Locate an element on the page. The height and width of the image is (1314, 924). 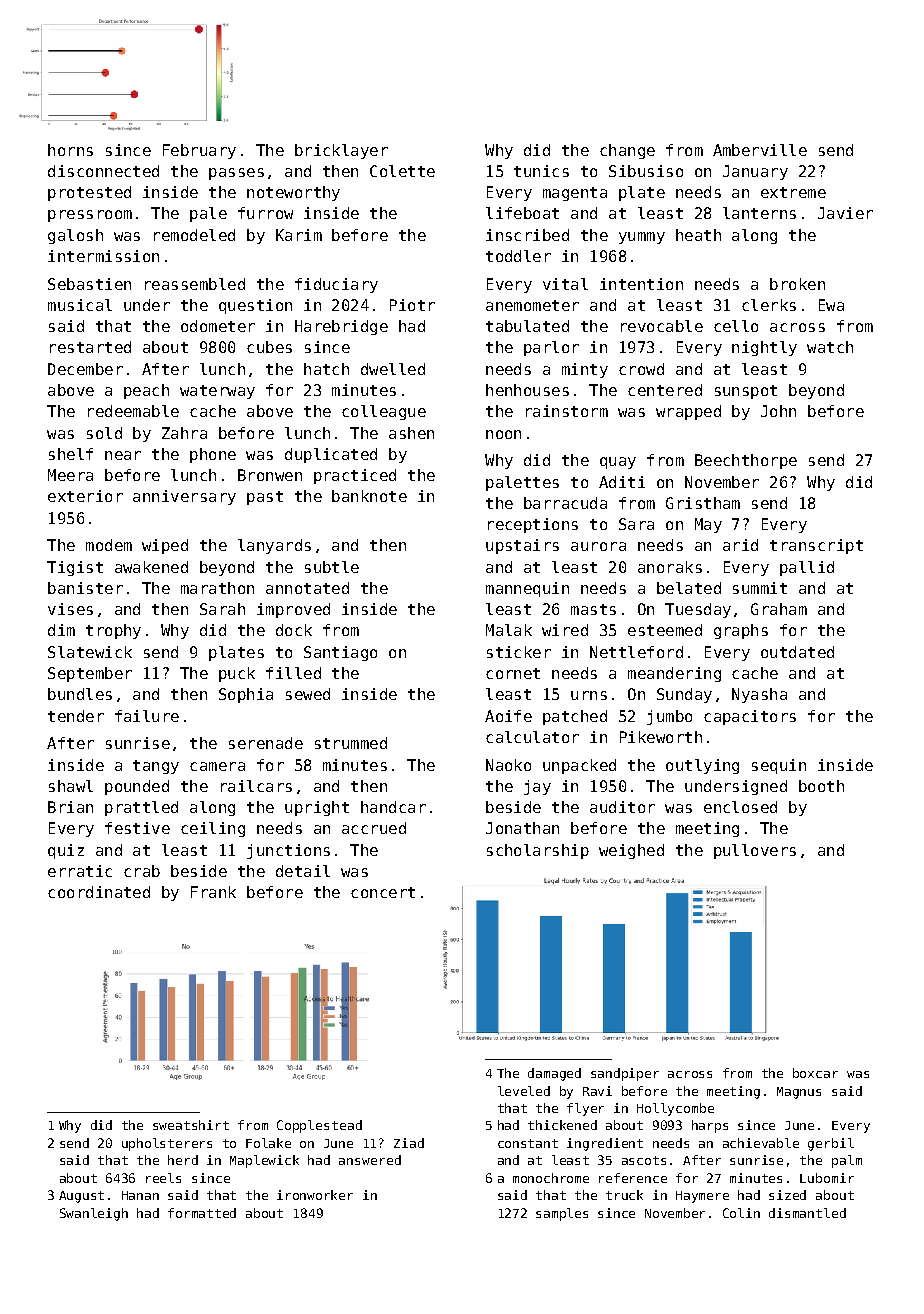
marathon is located at coordinates (217, 588).
